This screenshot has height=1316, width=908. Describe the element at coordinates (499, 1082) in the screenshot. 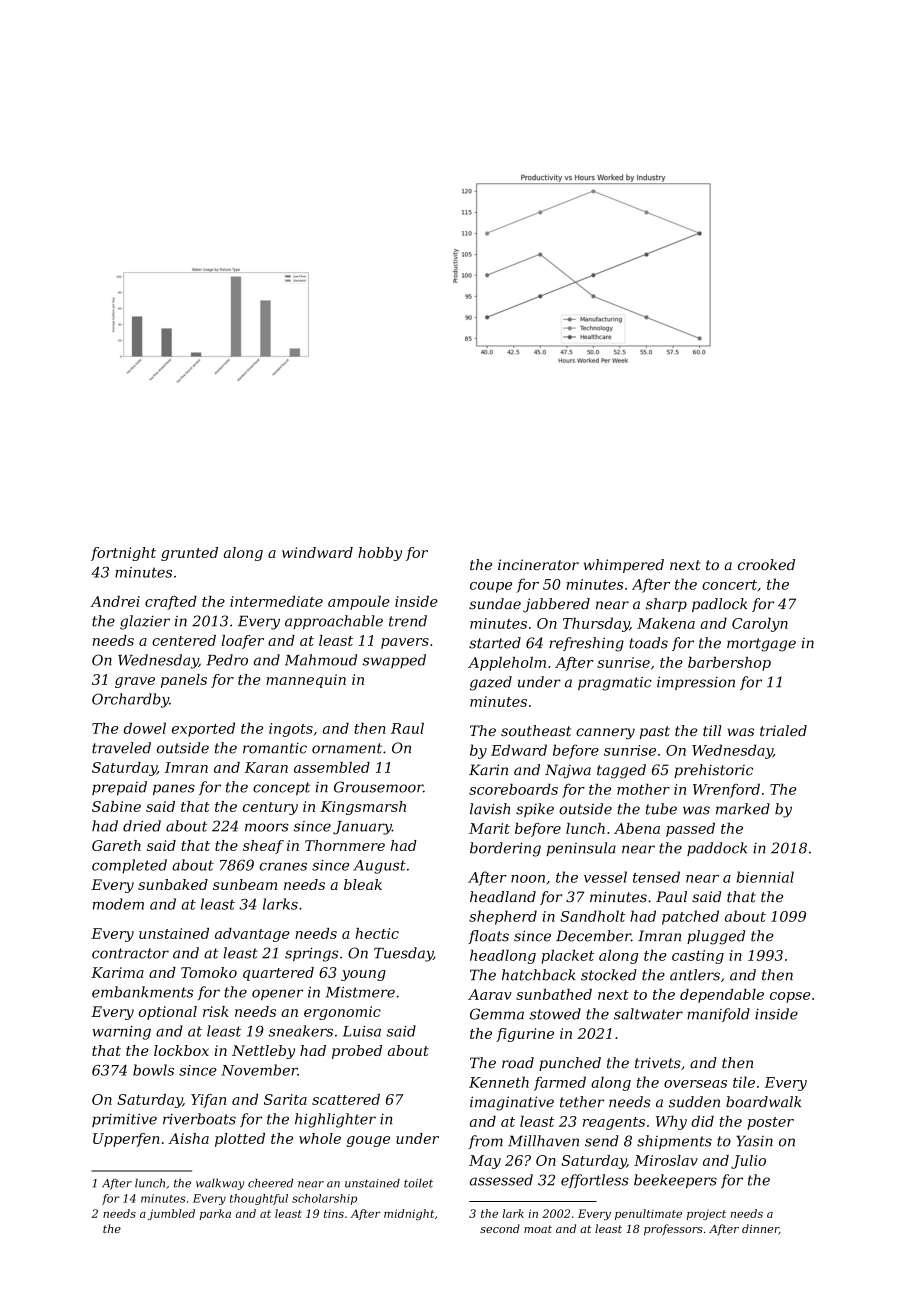

I see `Kenneth` at that location.
